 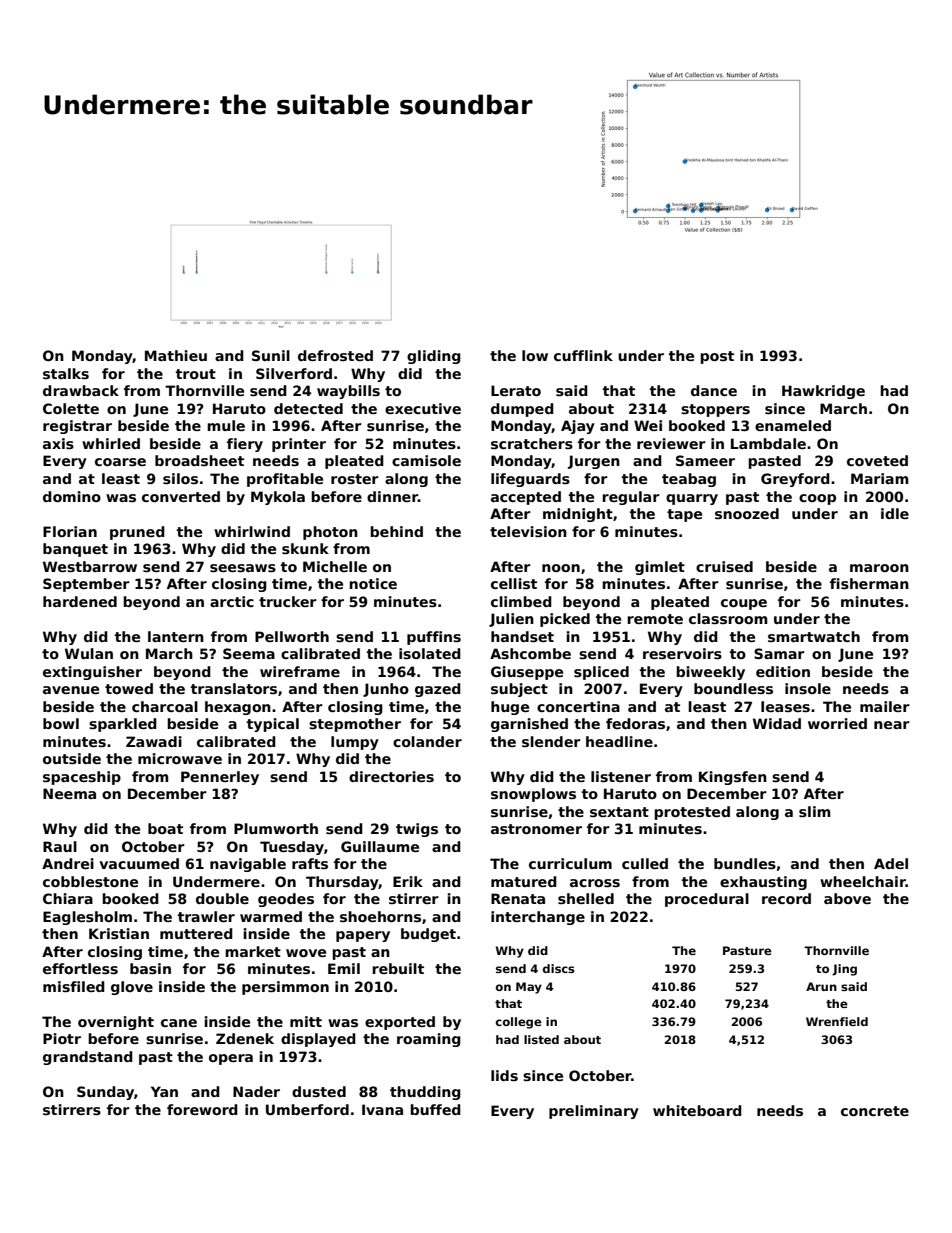 I want to click on Junho, so click(x=386, y=690).
